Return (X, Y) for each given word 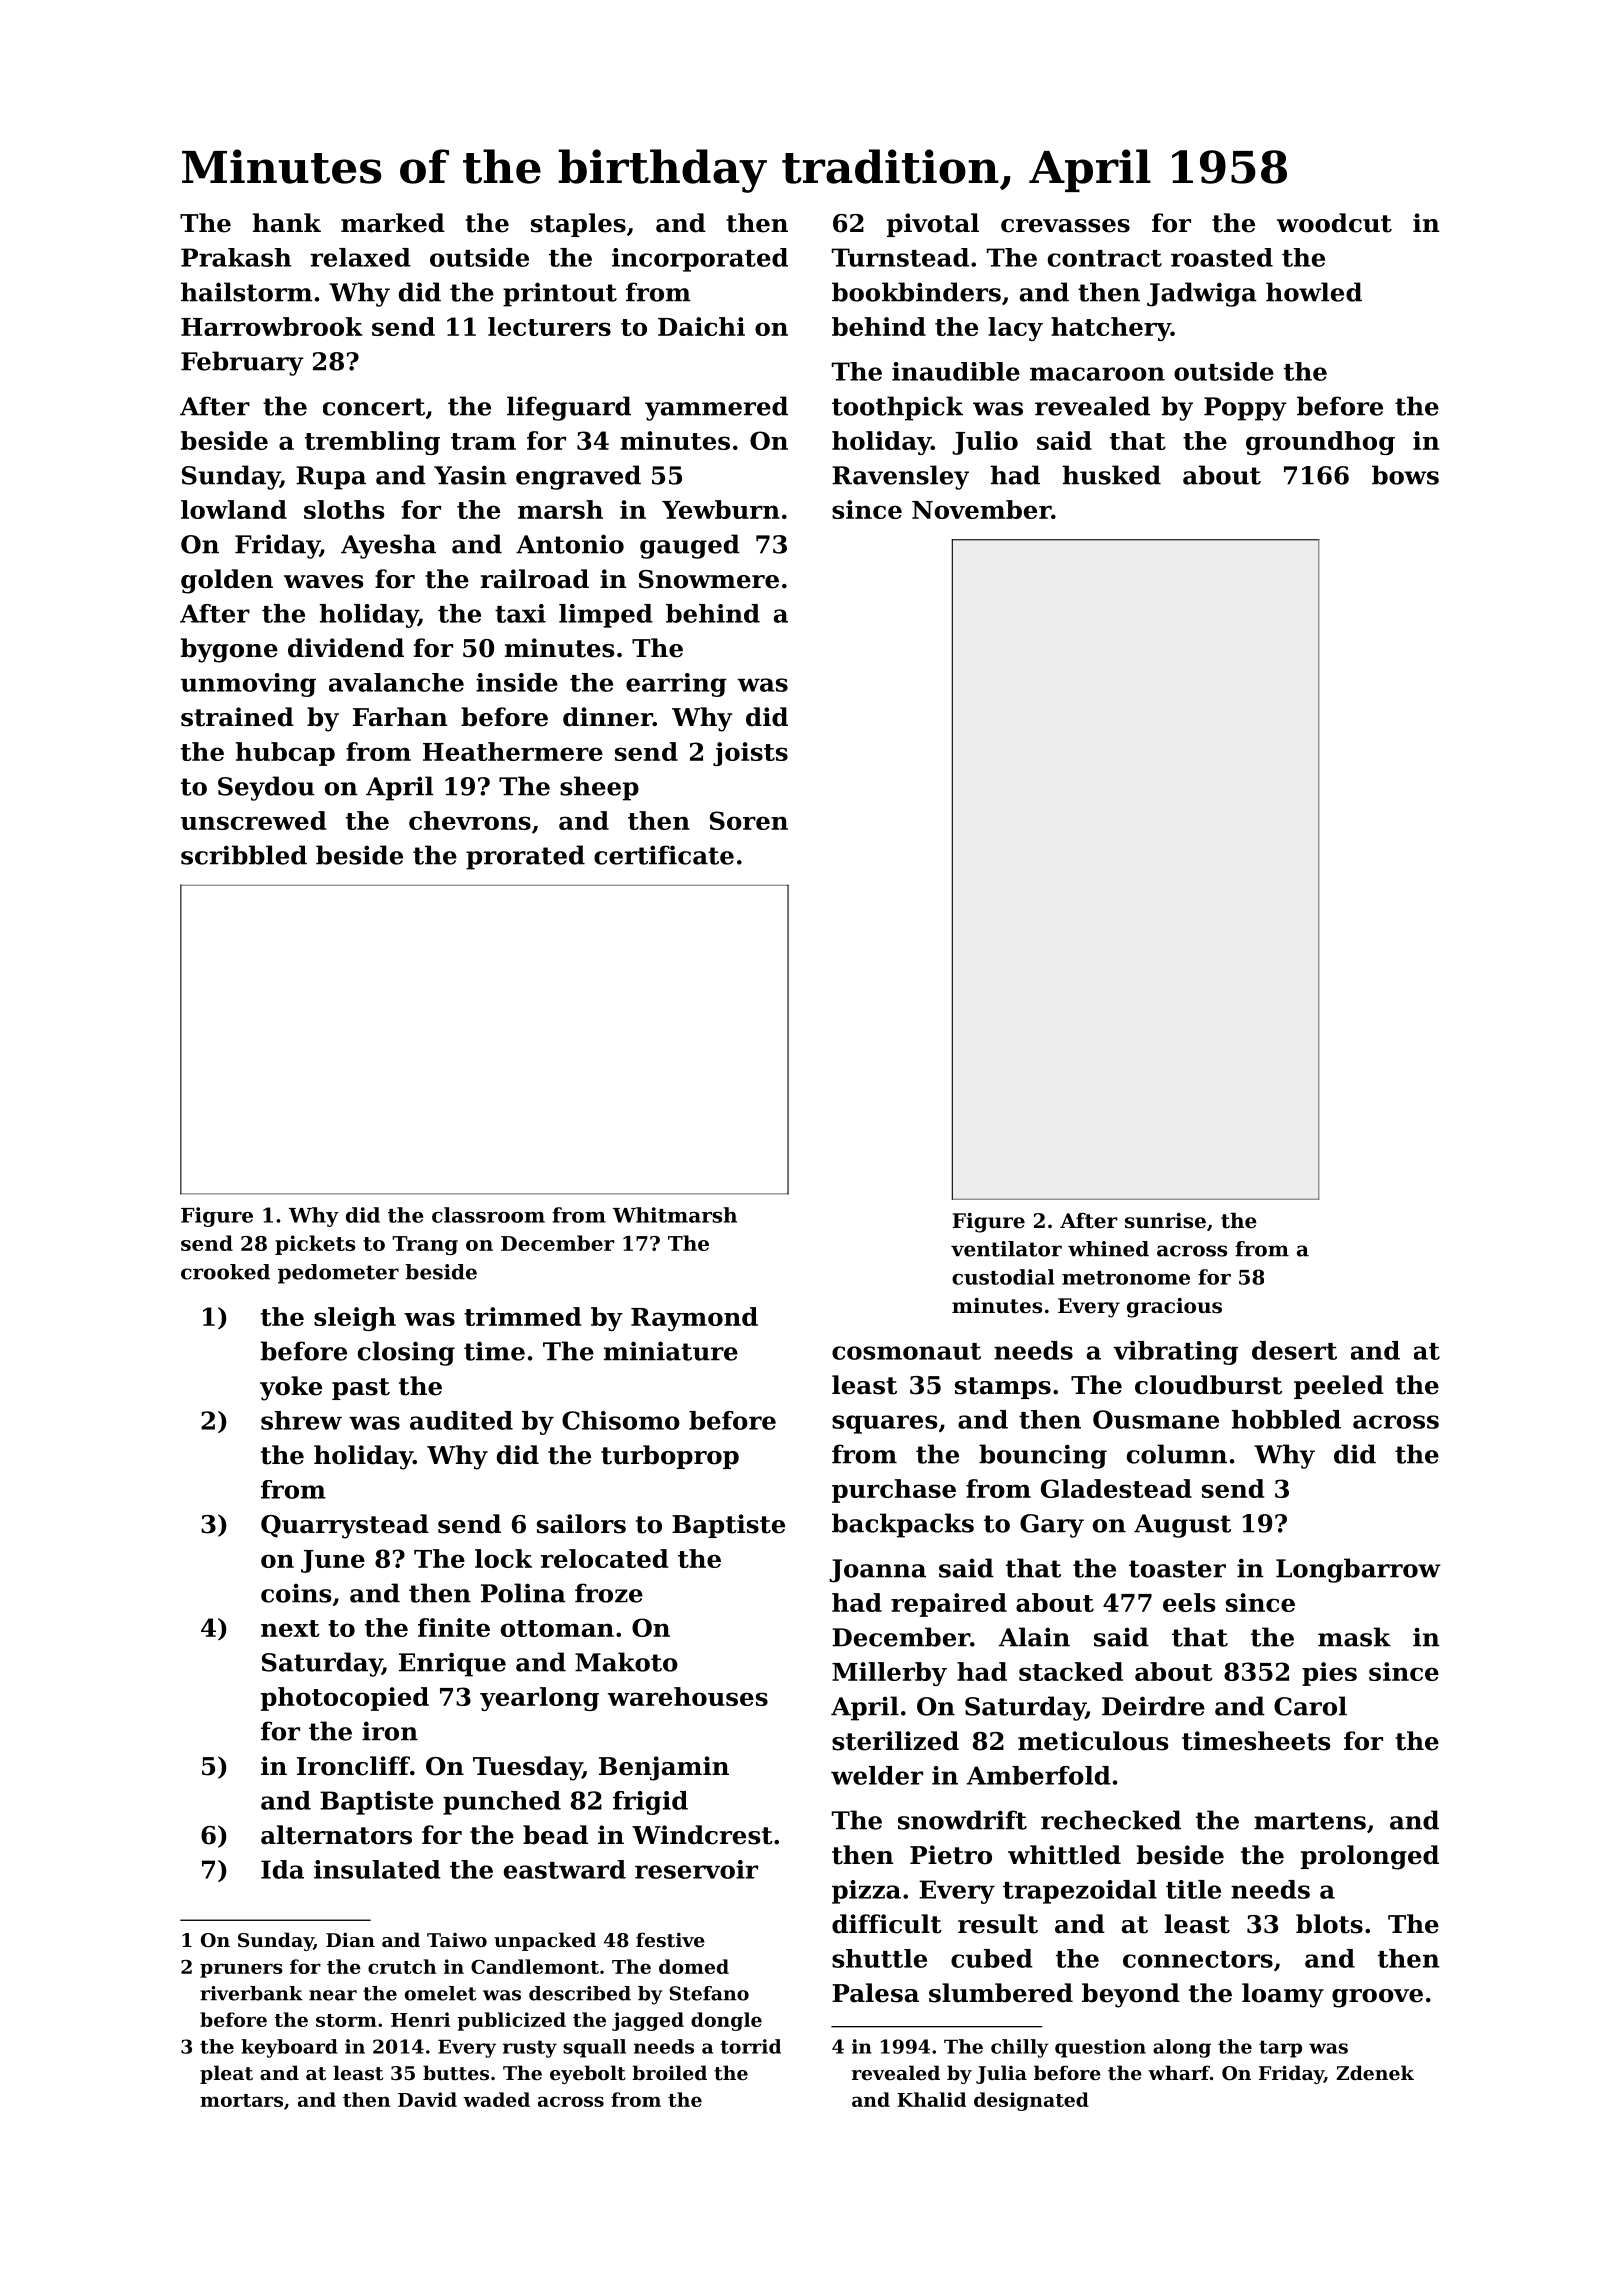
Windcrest (702, 1835)
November (981, 509)
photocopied (345, 1699)
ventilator (1006, 1249)
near (333, 1995)
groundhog (1320, 443)
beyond (1131, 1995)
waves (323, 582)
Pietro (951, 1855)
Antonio (570, 544)
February (242, 363)
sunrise (1165, 1221)
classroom (488, 1215)
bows (1405, 475)
